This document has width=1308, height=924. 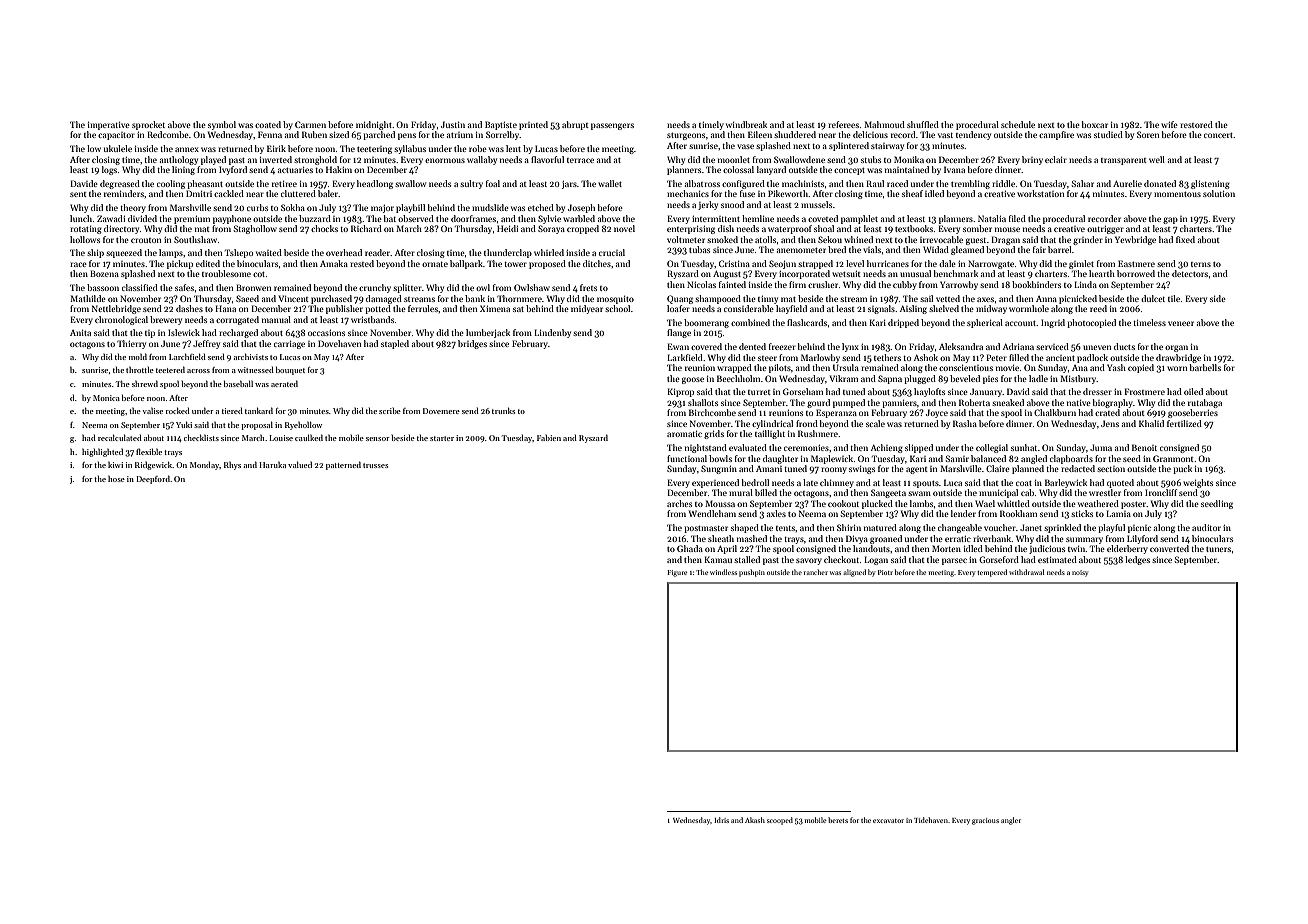 What do you see at coordinates (1080, 573) in the document?
I see `noisy` at bounding box center [1080, 573].
